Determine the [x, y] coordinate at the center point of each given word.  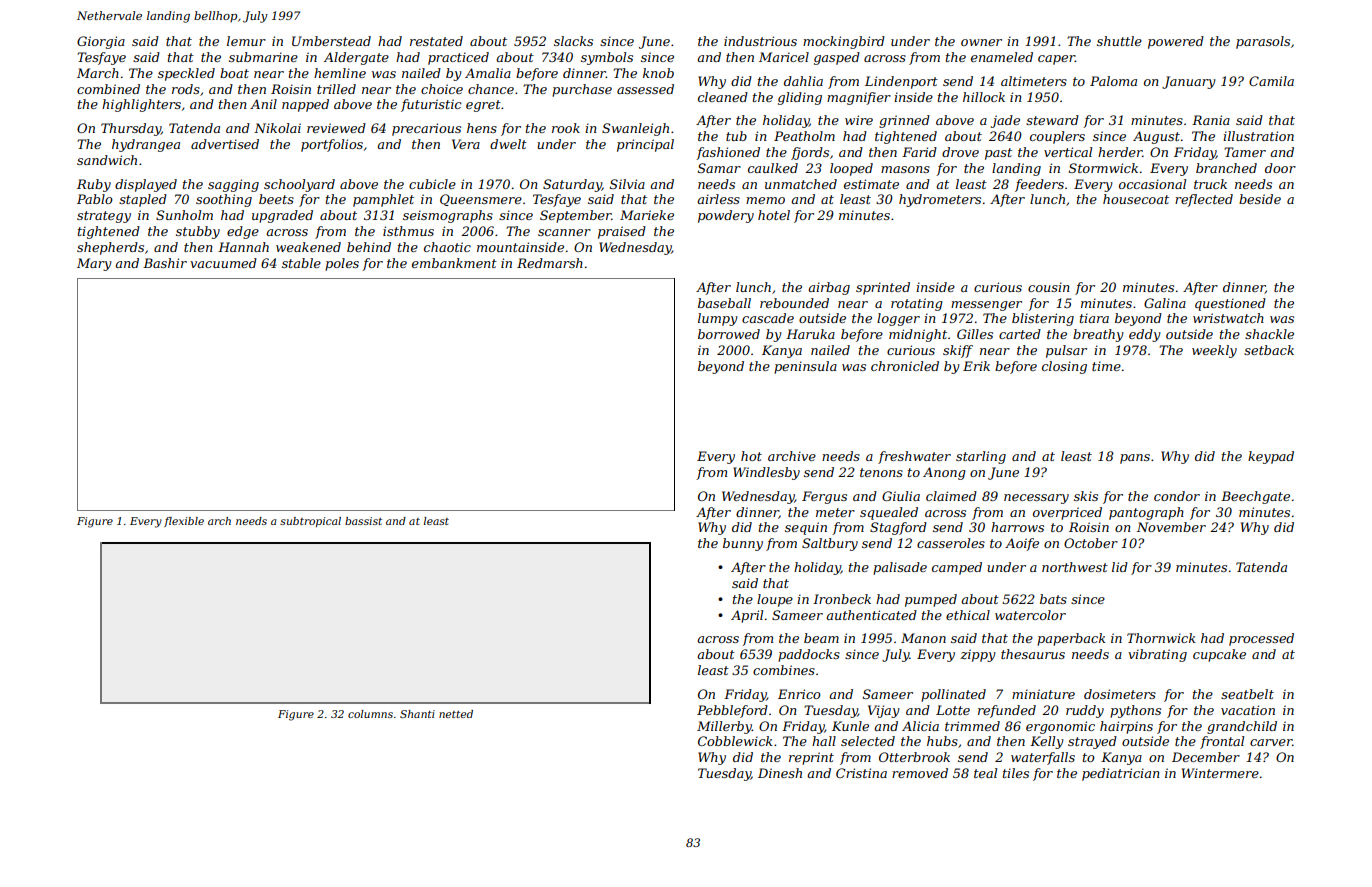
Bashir [165, 263]
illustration [1258, 136]
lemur [246, 41]
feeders [1039, 185]
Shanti [417, 714]
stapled [143, 200]
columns [370, 714]
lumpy [718, 319]
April [747, 616]
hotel [774, 215]
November [1171, 527]
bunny [743, 544]
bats [1053, 599]
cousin [1049, 287]
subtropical [310, 522]
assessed [645, 89]
